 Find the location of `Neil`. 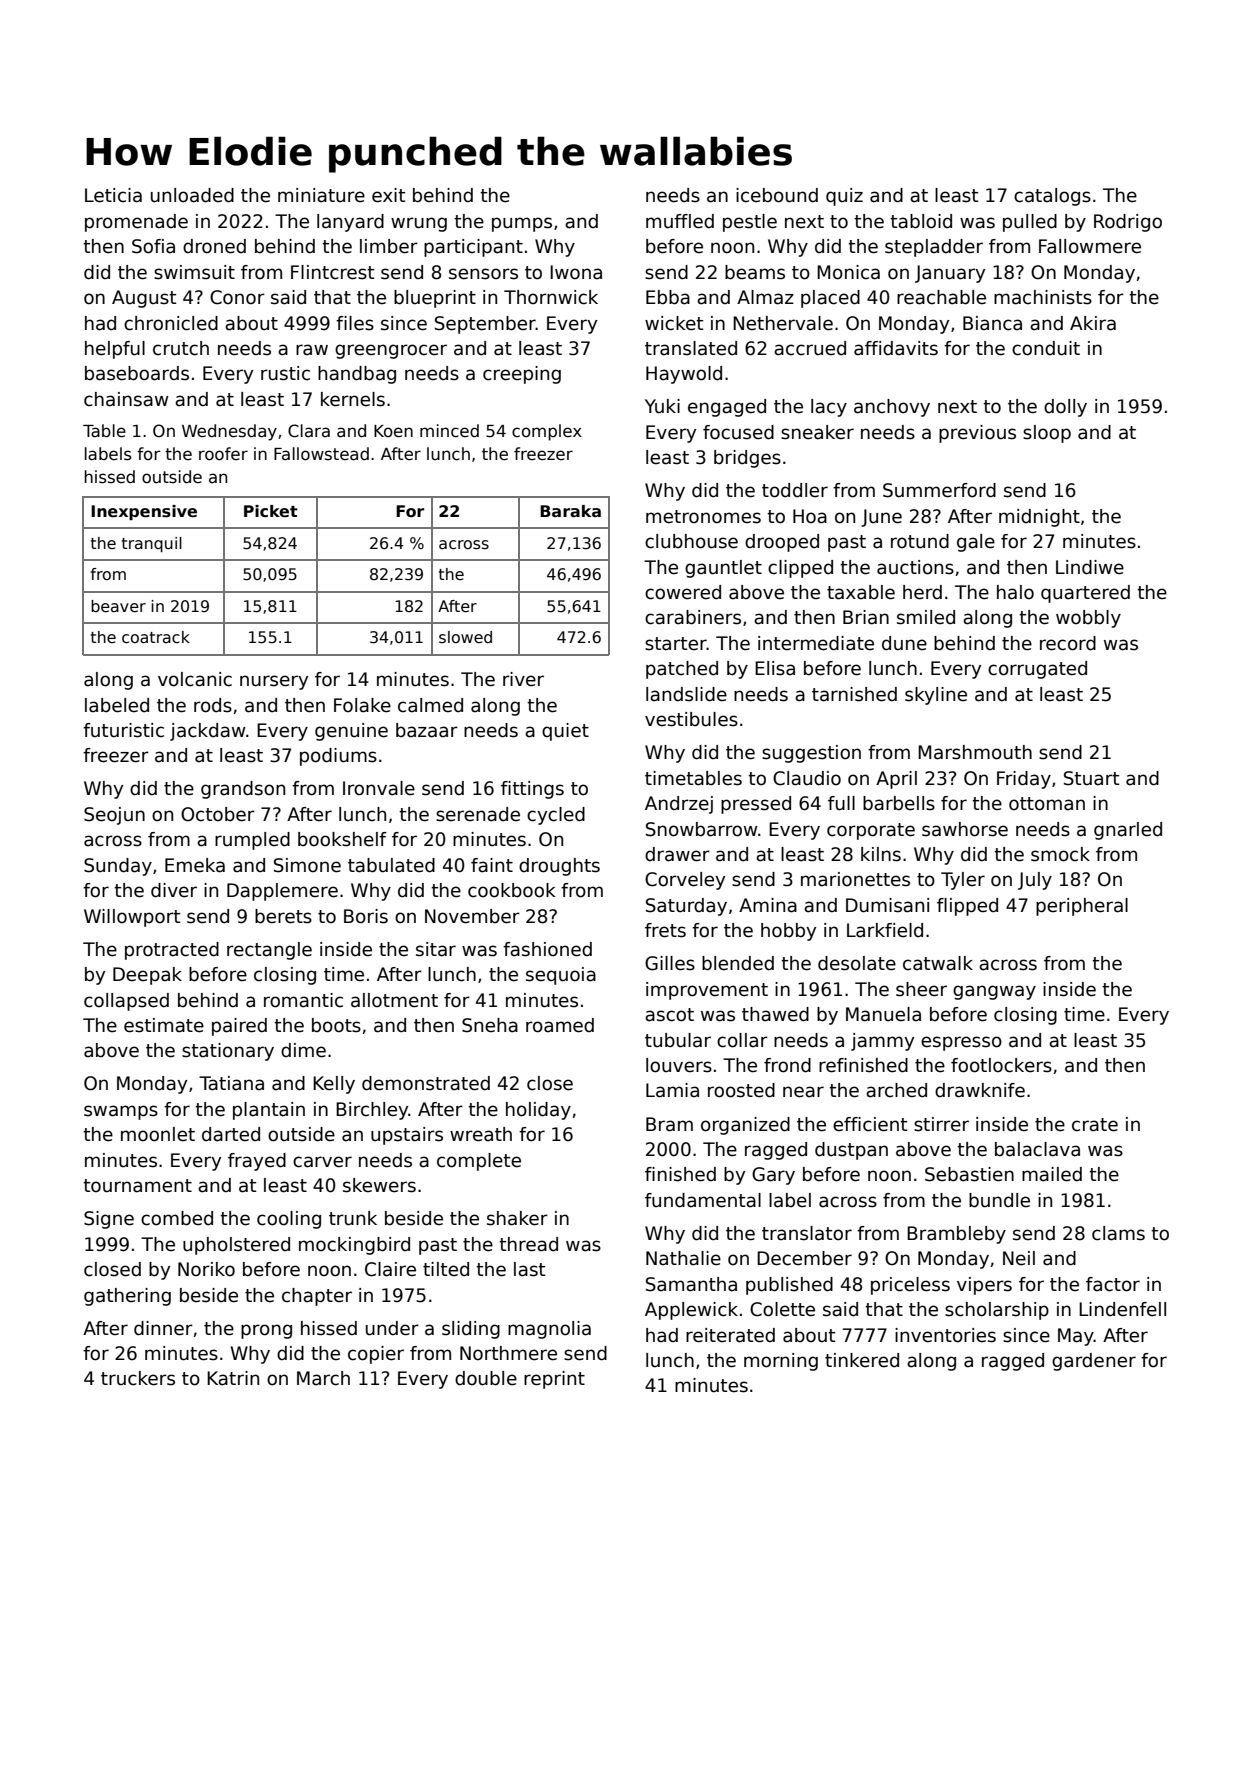

Neil is located at coordinates (1019, 1258).
